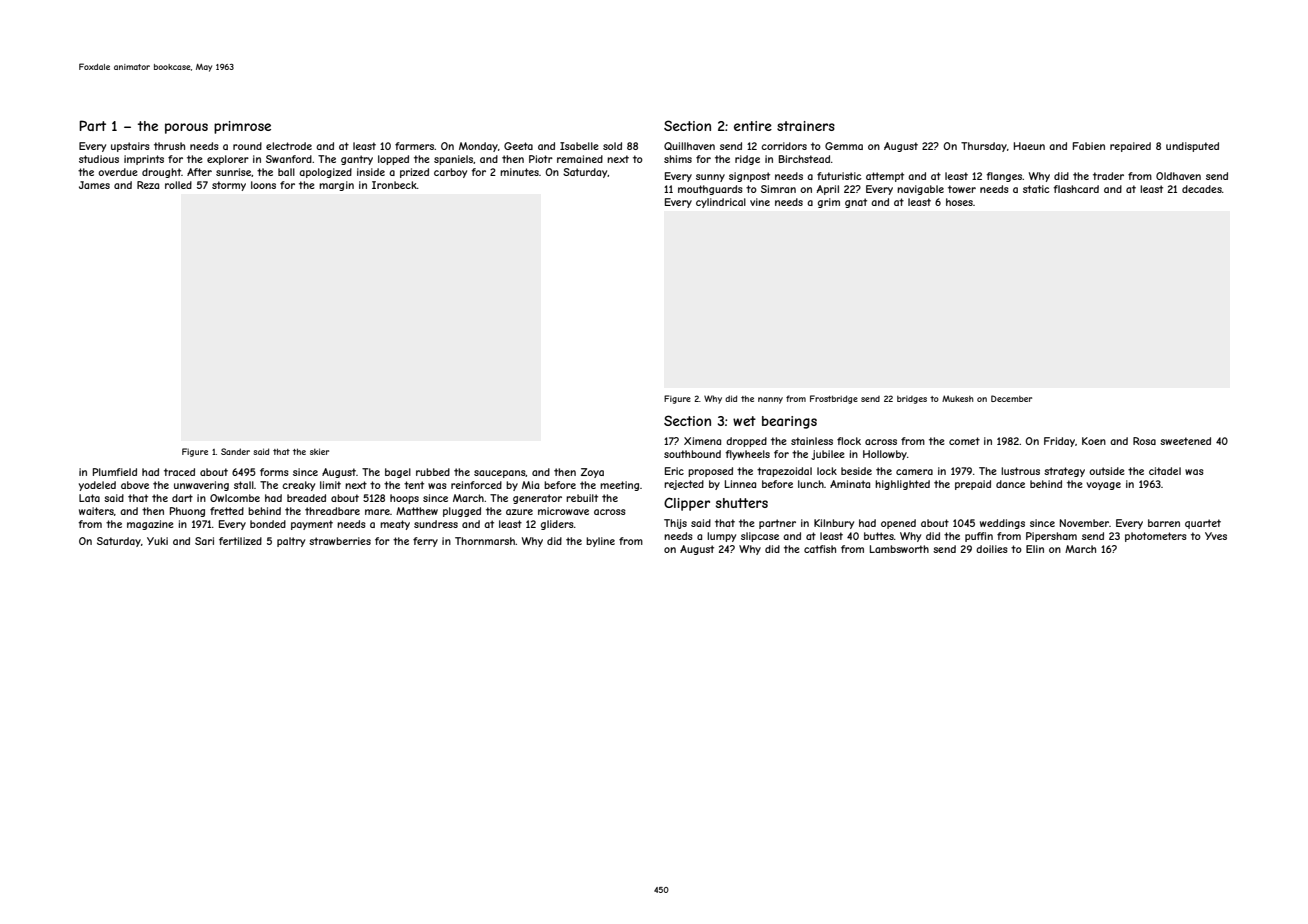 This page has width=1308, height=924. I want to click on hoses, so click(959, 202).
